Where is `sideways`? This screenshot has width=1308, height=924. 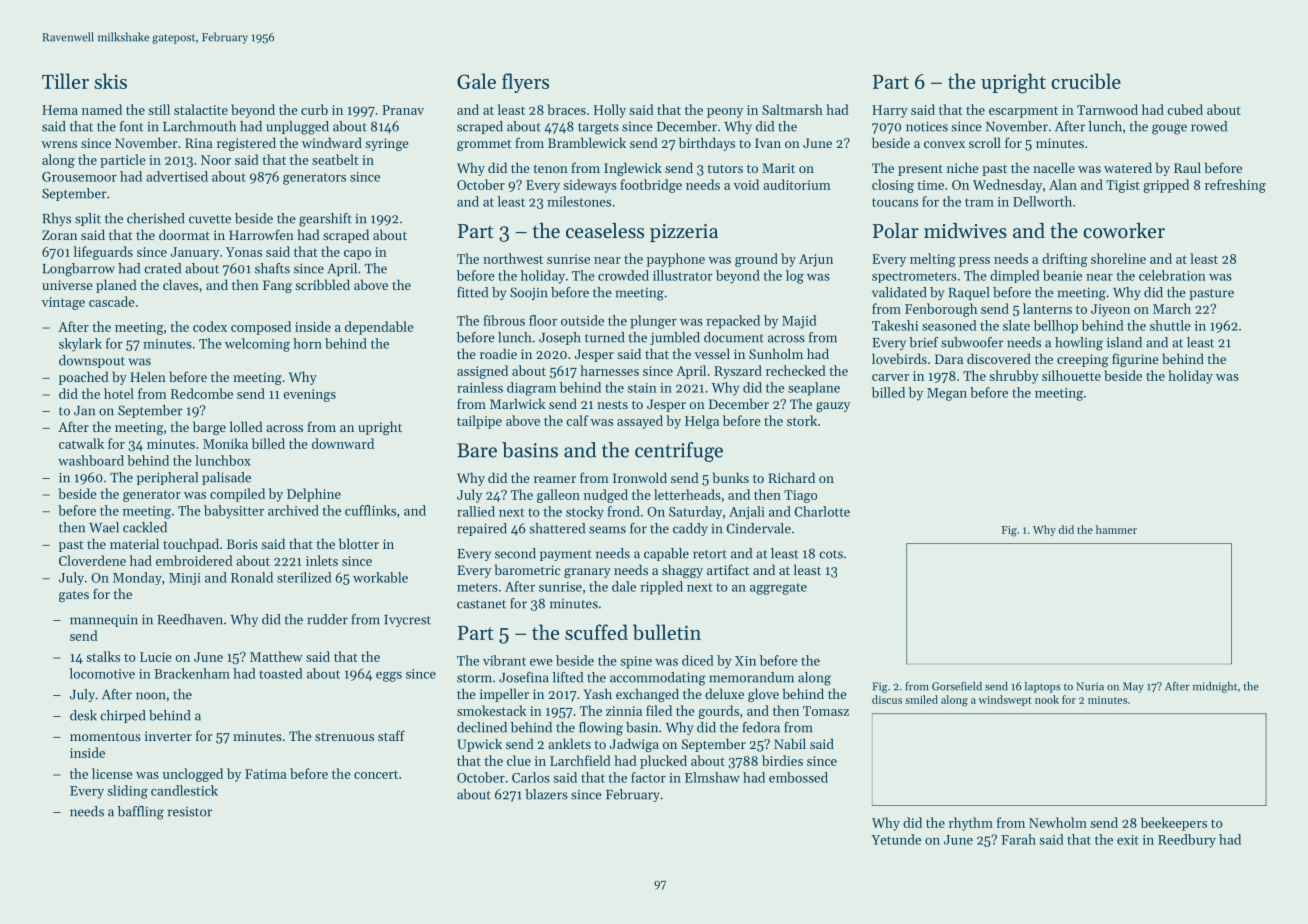 sideways is located at coordinates (590, 186).
